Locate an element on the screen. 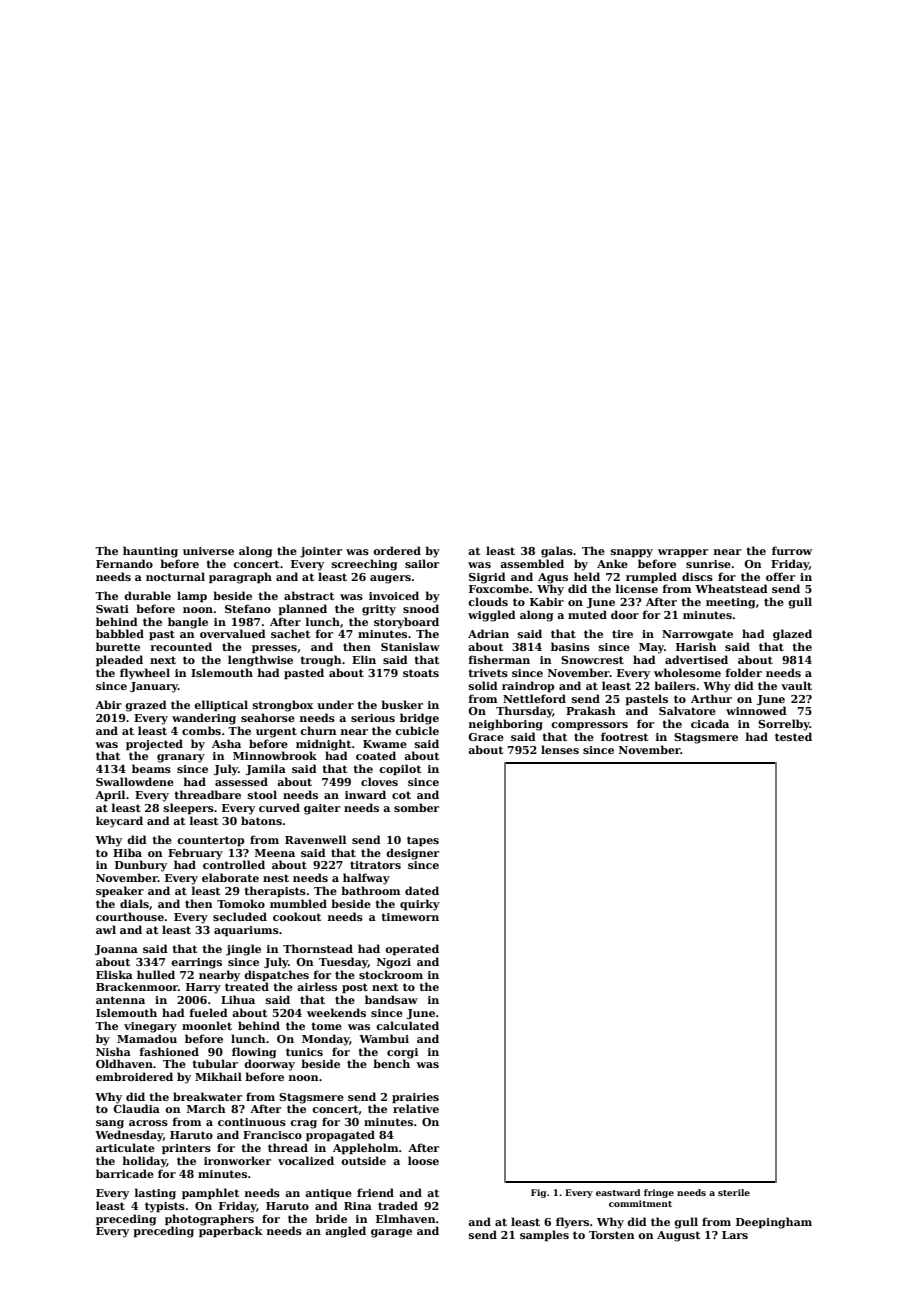 The image size is (908, 1316). lengthwise is located at coordinates (260, 661).
